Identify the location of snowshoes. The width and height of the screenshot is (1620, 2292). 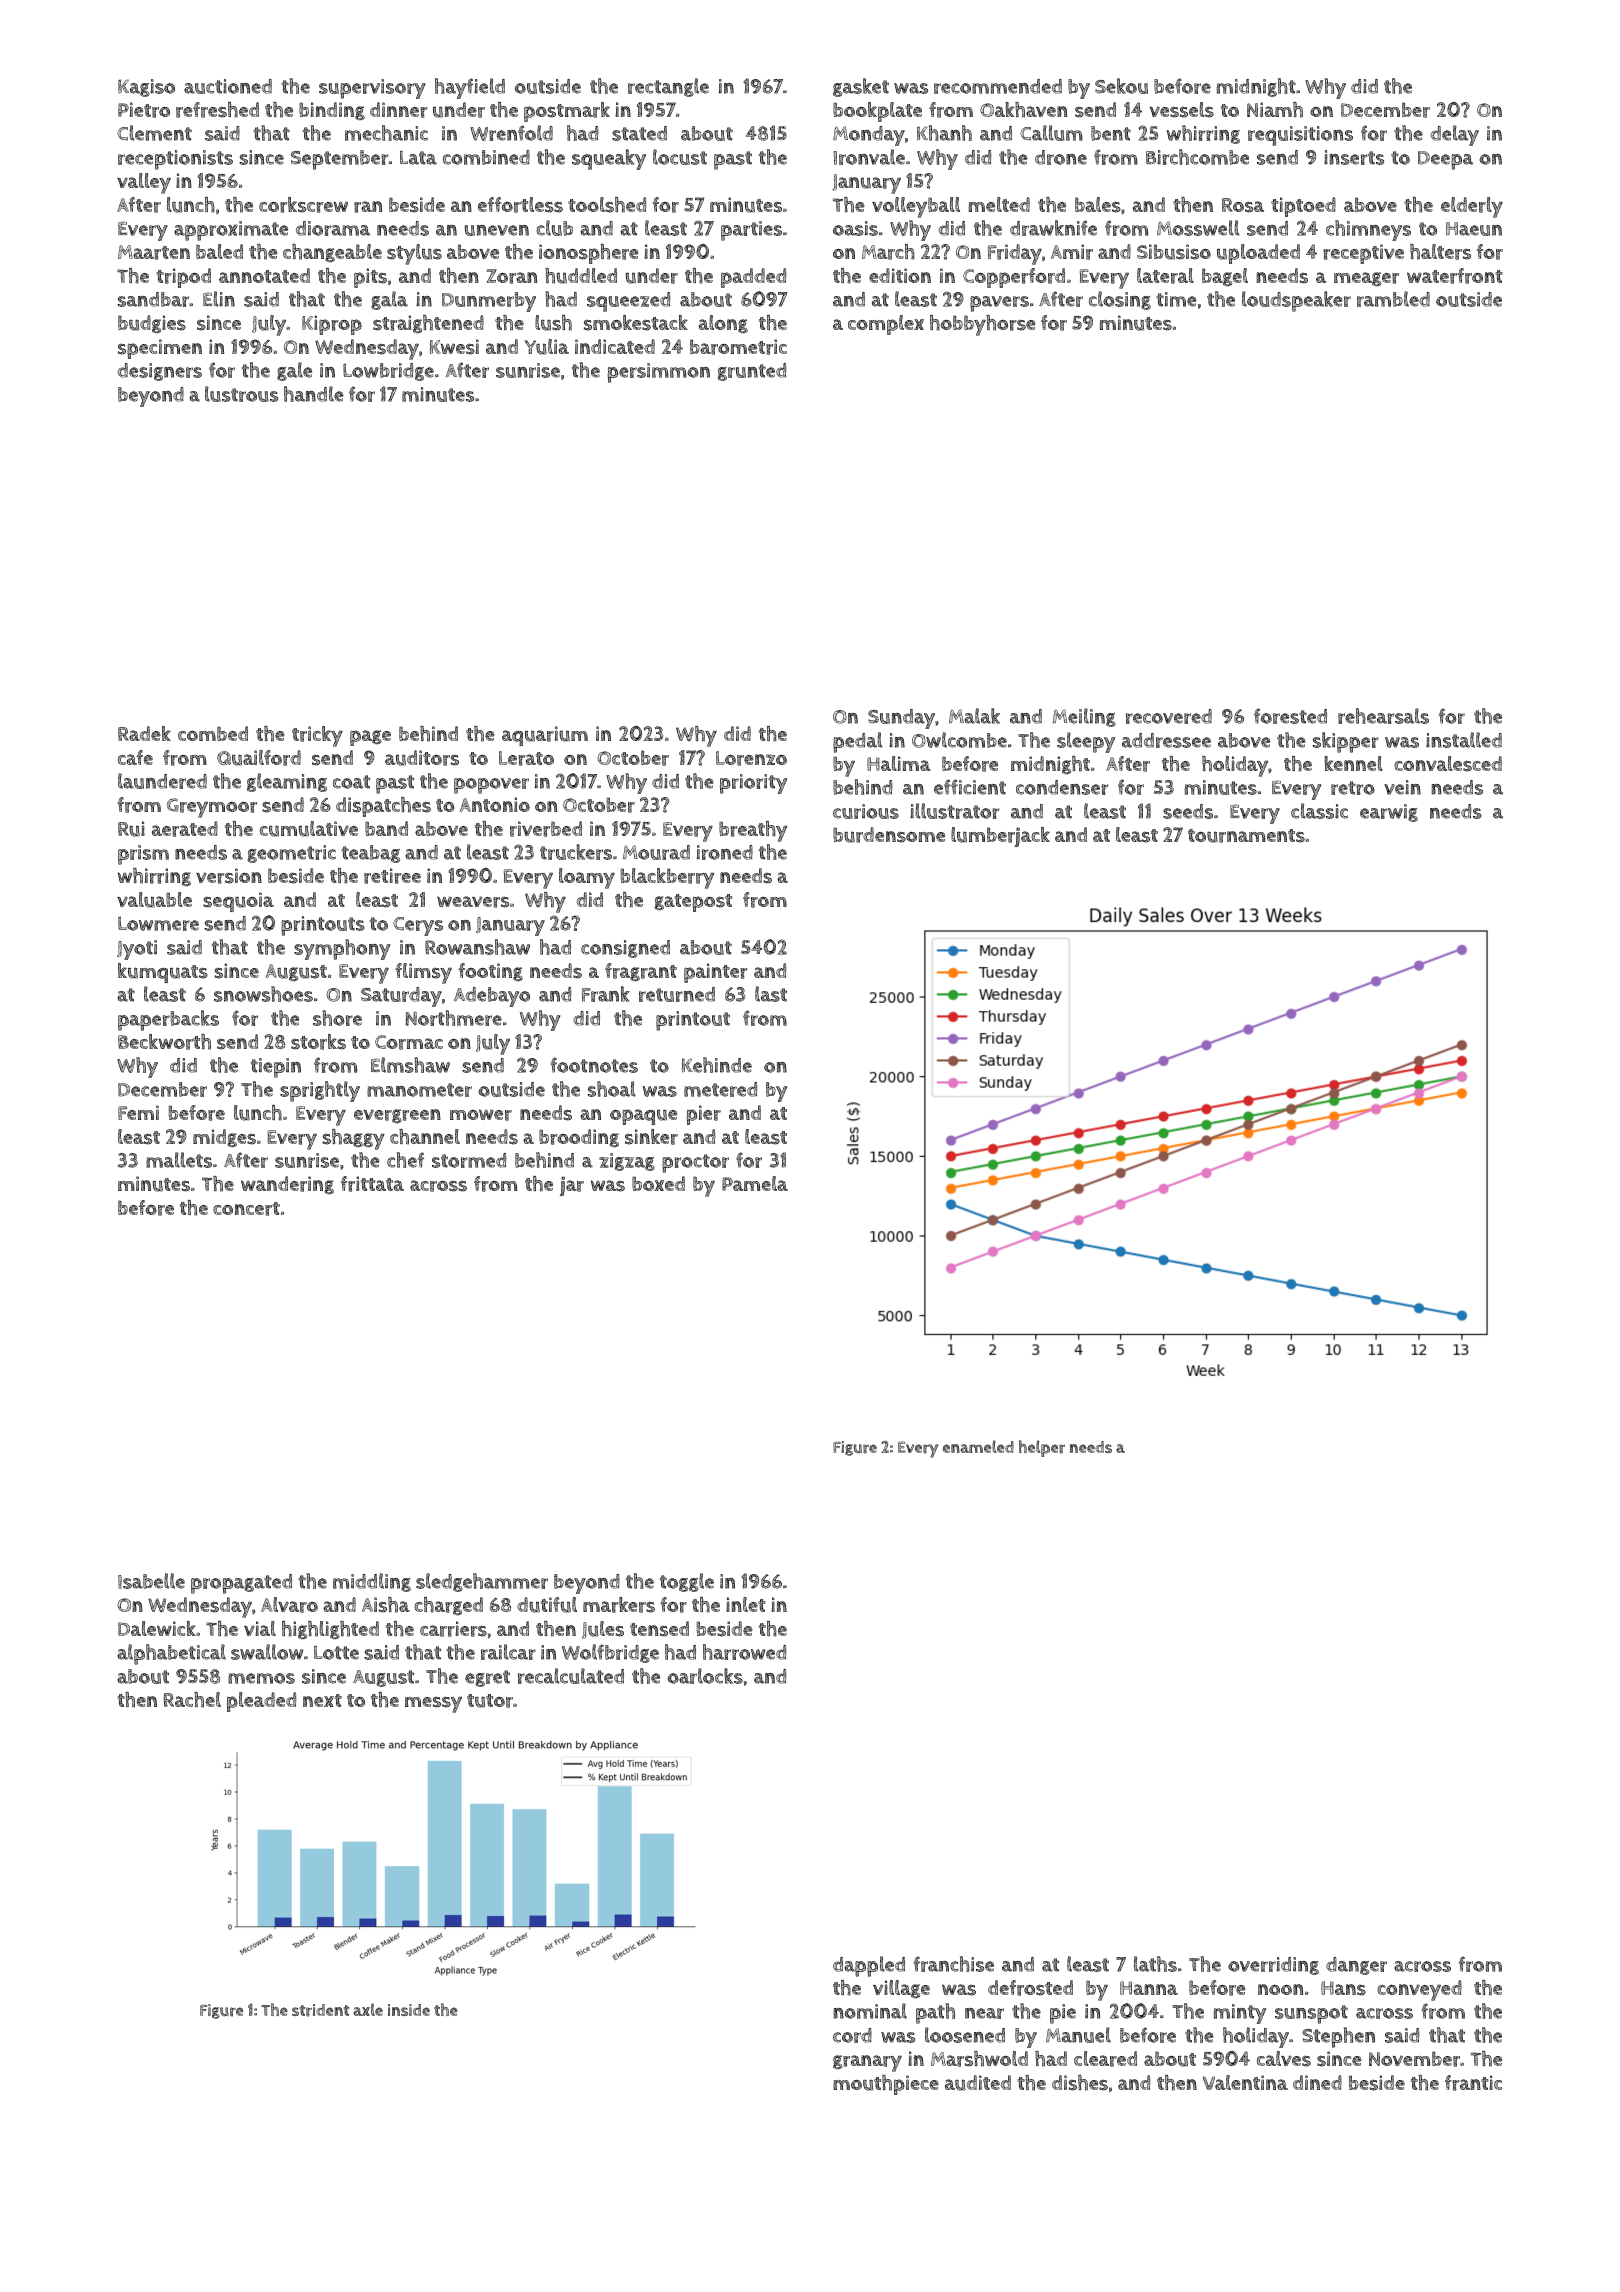
(263, 994).
